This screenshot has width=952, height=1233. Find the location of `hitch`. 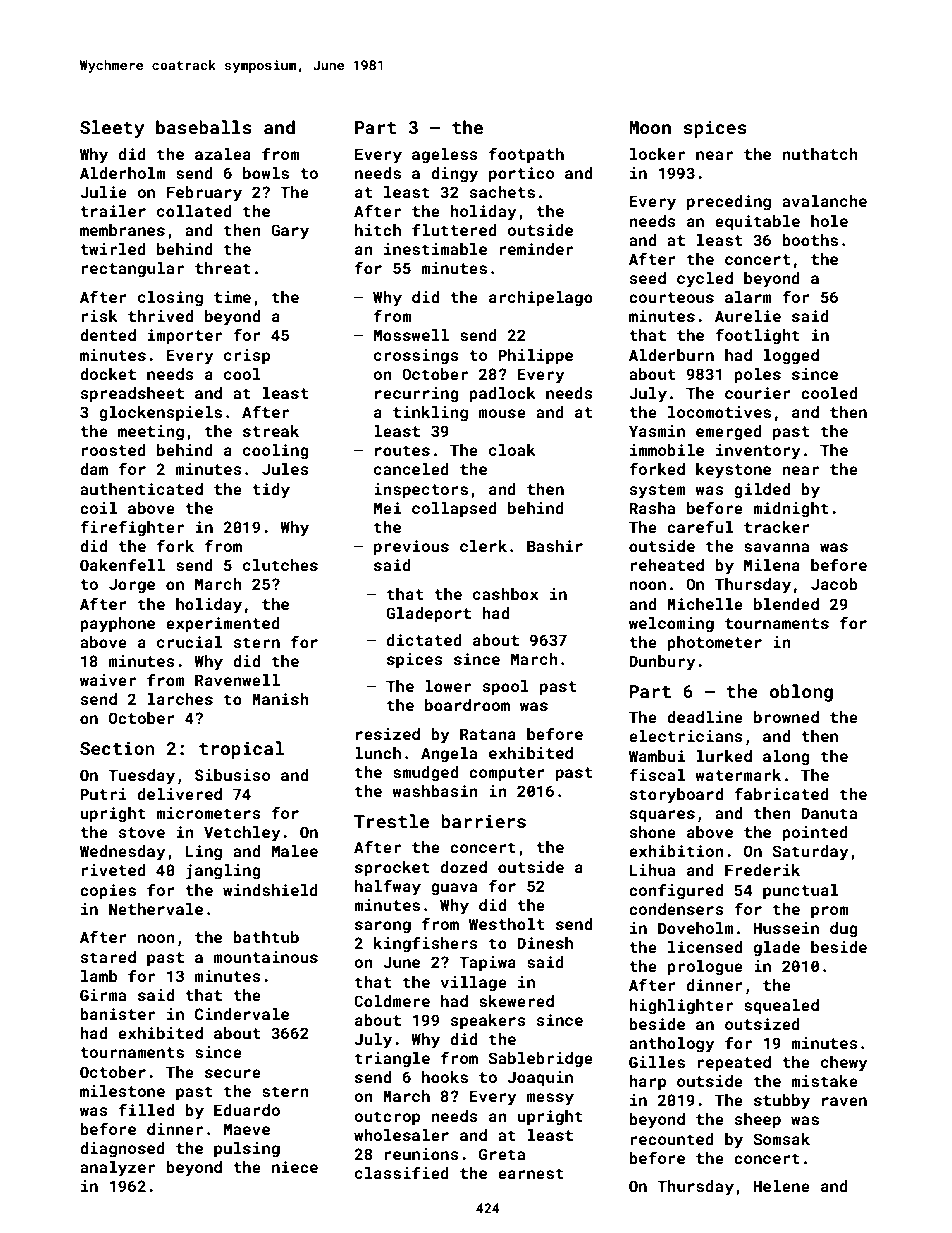

hitch is located at coordinates (378, 230).
